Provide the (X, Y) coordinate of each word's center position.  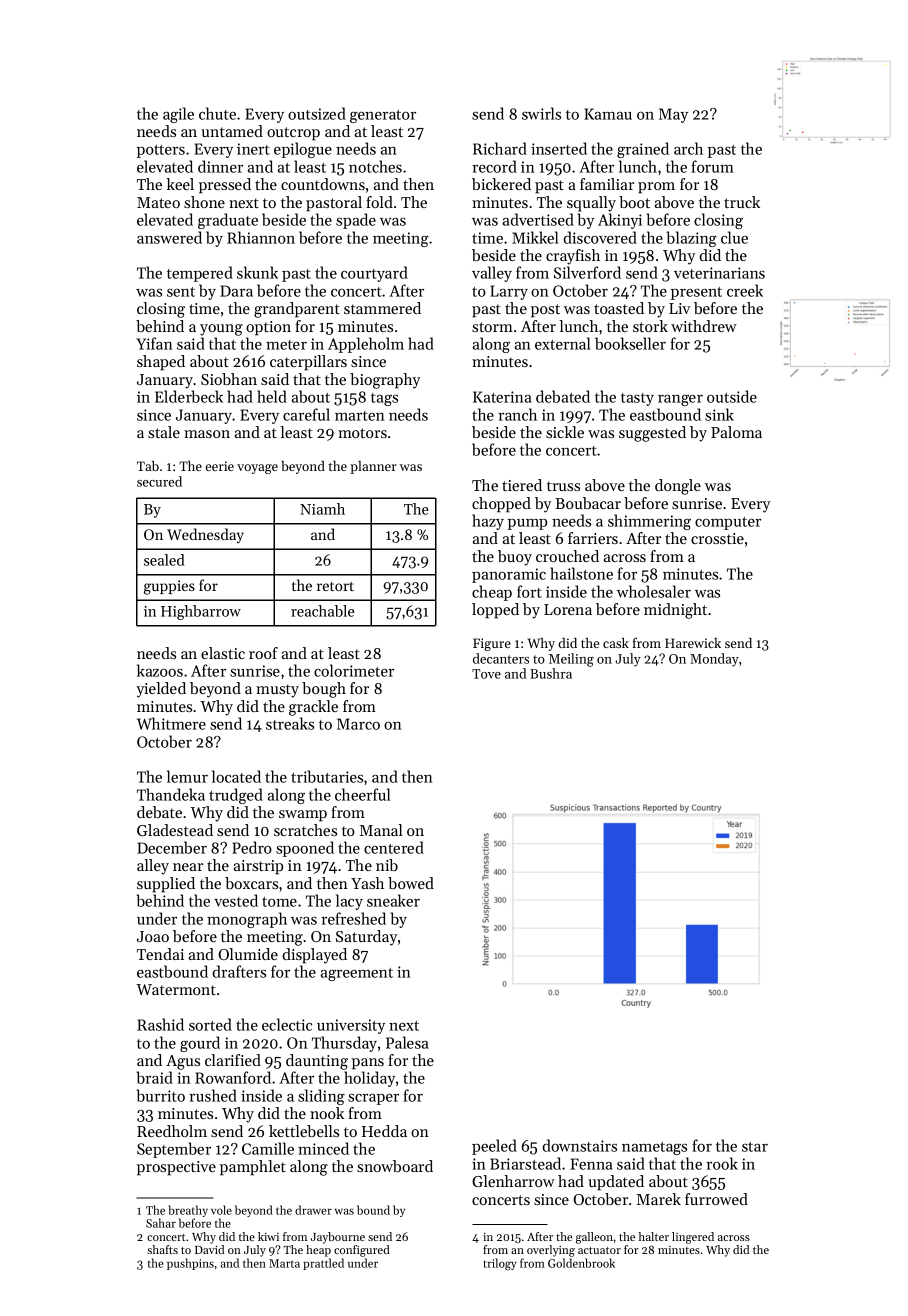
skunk (257, 272)
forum (712, 166)
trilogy (500, 1264)
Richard (500, 148)
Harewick (693, 643)
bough (324, 690)
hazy (488, 522)
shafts (162, 1249)
